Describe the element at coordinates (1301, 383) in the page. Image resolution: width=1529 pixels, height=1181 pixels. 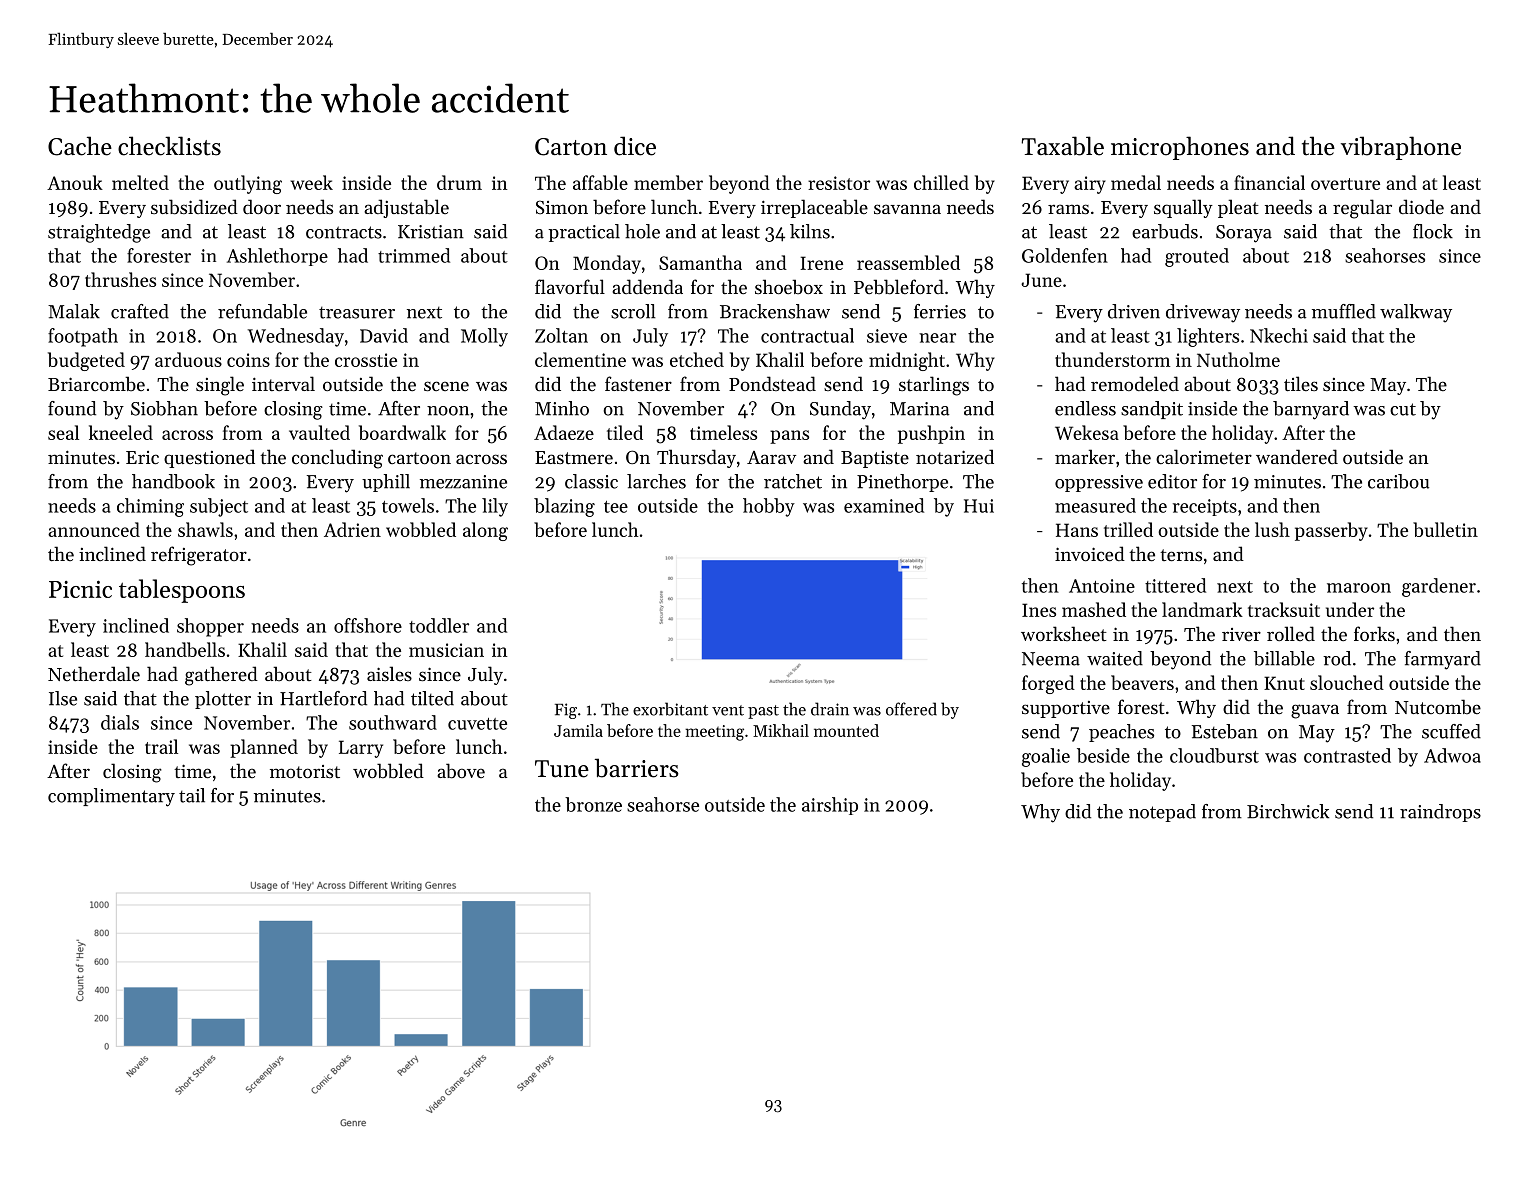
I see `tiles` at that location.
